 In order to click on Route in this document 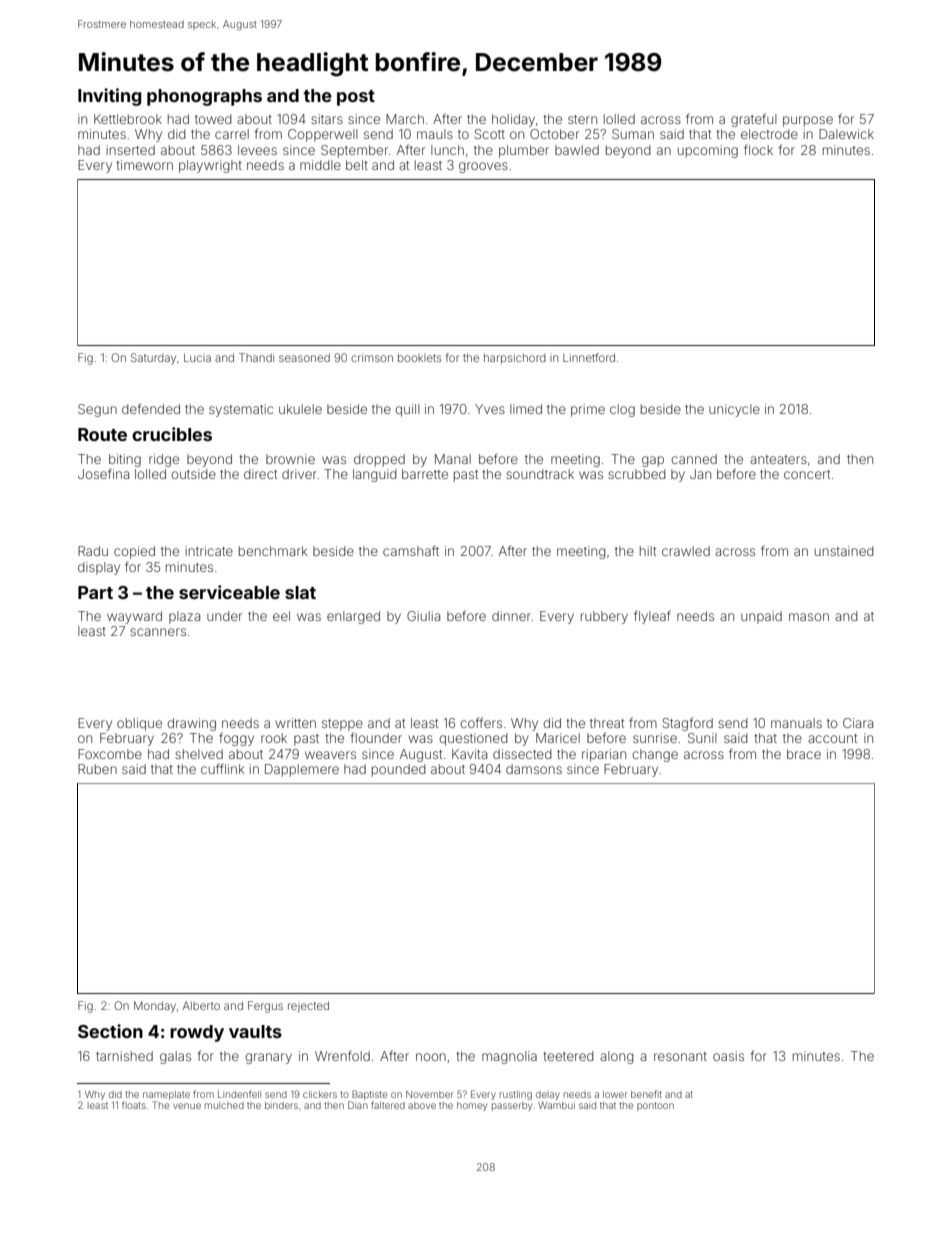, I will do `click(102, 434)`.
